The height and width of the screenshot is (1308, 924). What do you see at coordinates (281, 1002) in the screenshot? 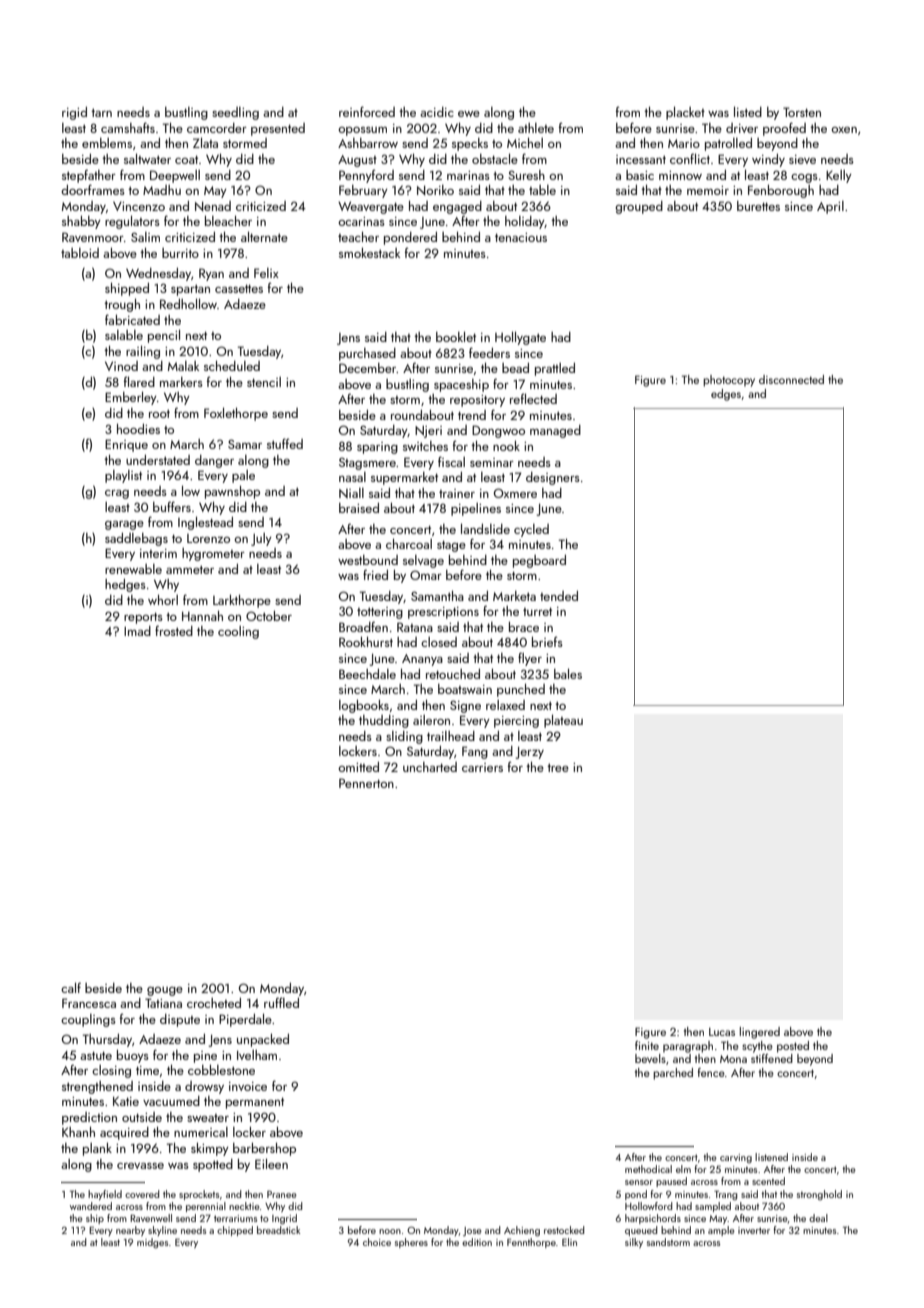
I see `ruffled` at bounding box center [281, 1002].
